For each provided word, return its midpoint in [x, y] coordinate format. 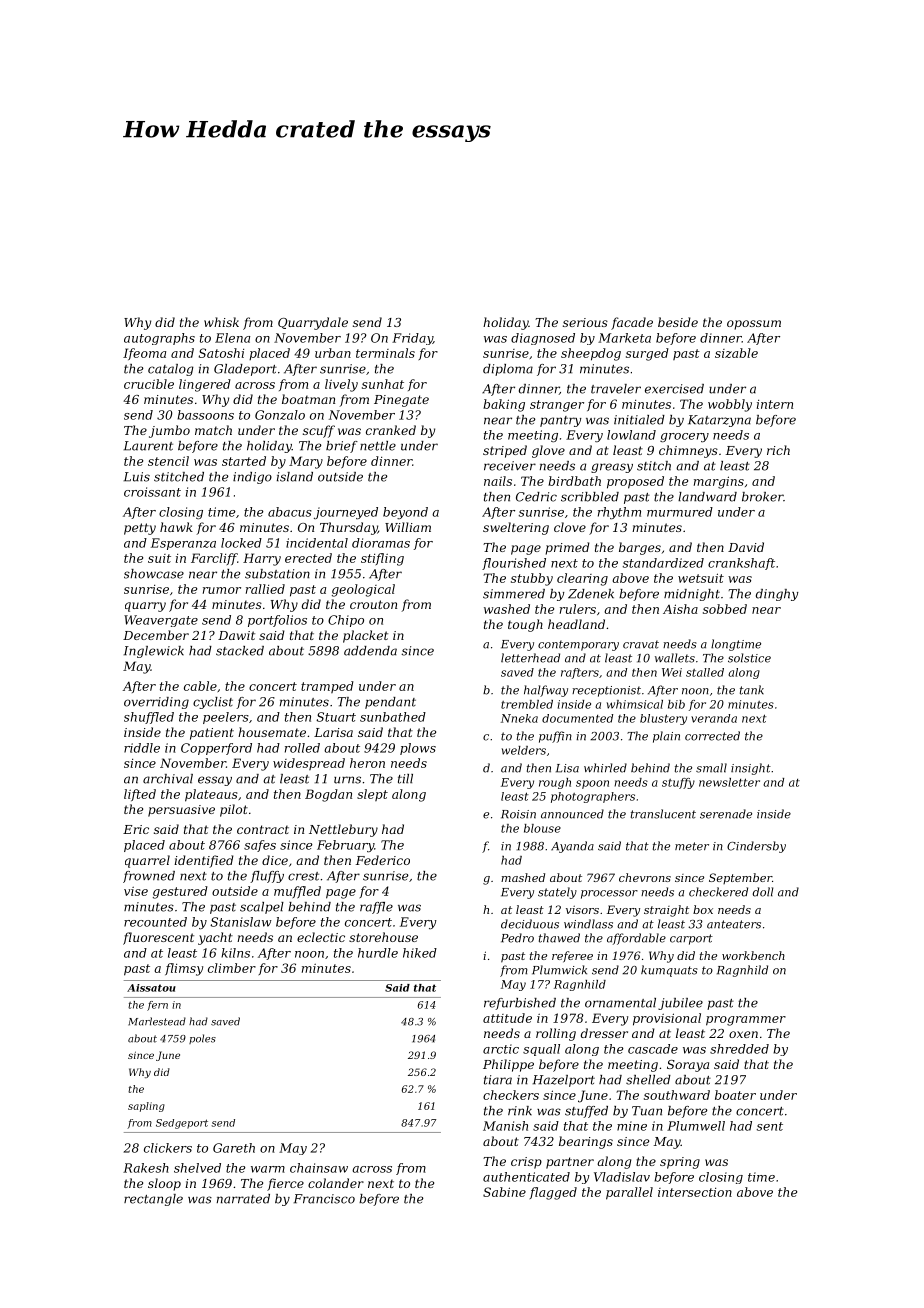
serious [585, 322]
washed [507, 609]
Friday [412, 339]
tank [752, 690]
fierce [285, 1184]
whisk [221, 322]
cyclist [213, 703]
